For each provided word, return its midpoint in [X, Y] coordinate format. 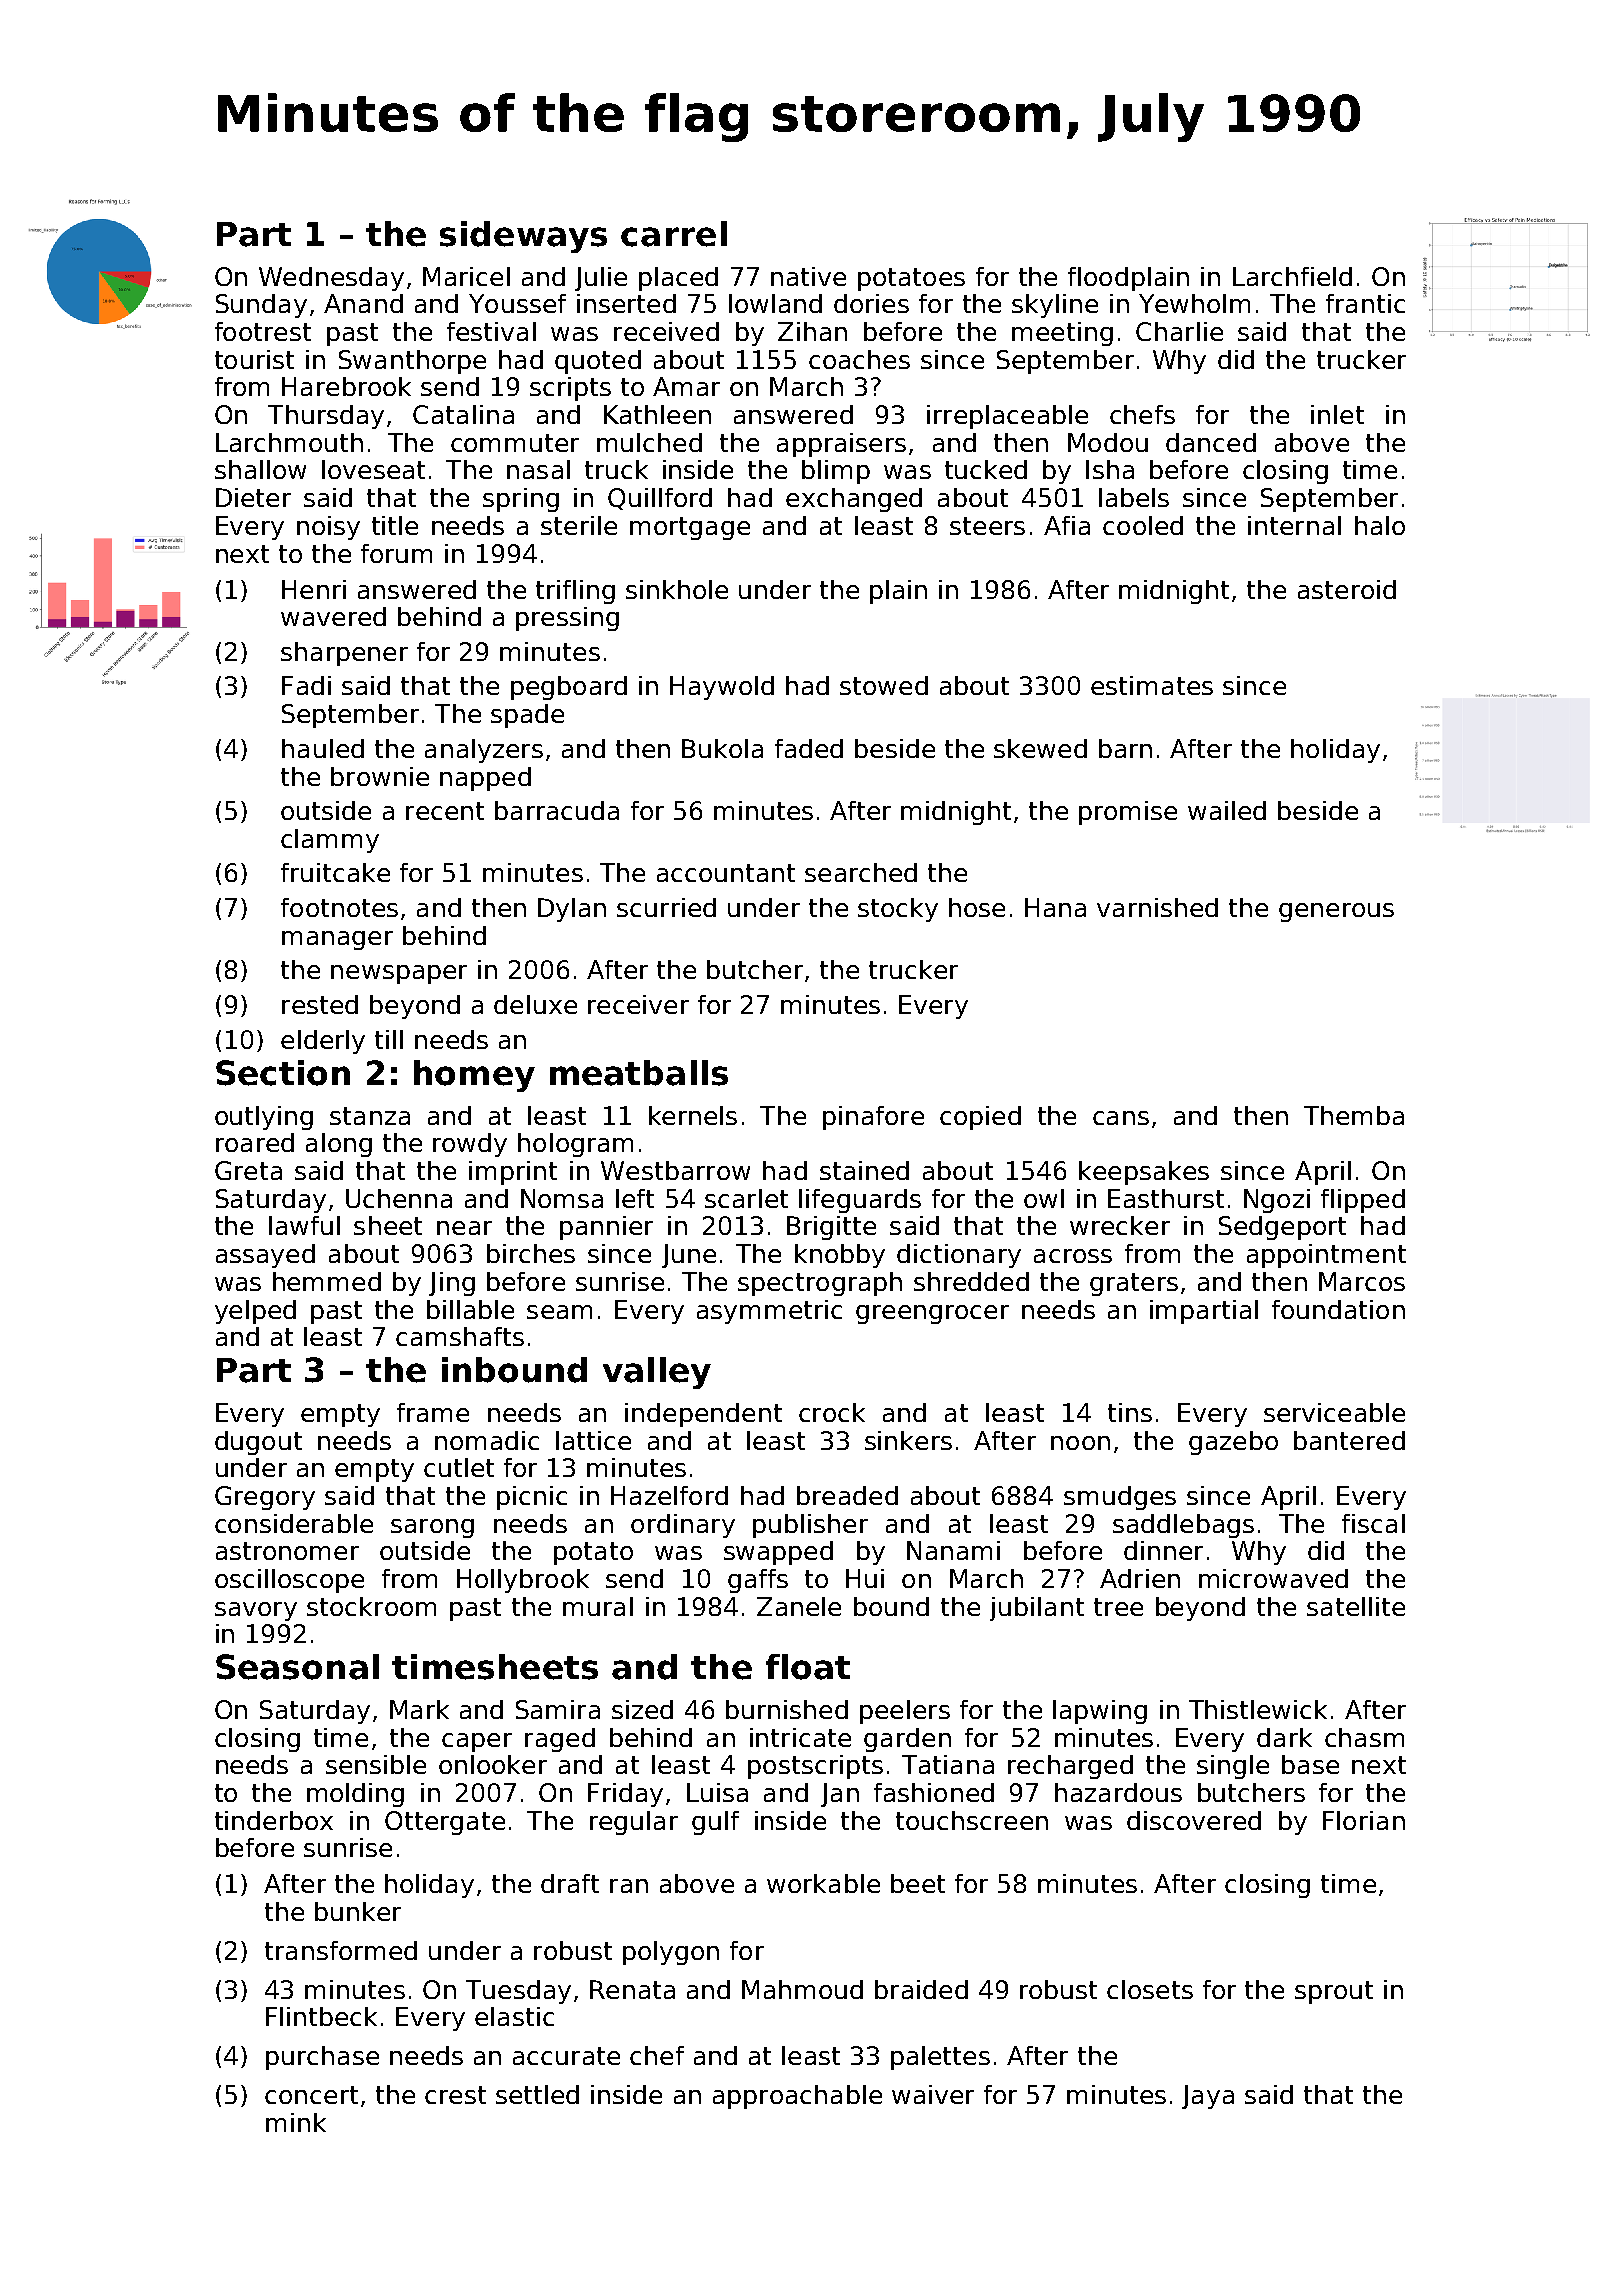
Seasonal [297, 1667]
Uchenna [399, 1198]
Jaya [1208, 2097]
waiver [933, 2094]
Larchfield [1292, 276]
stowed [884, 685]
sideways [523, 237]
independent [703, 1415]
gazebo [1233, 1443]
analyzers [484, 751]
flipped [1363, 1201]
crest [455, 2095]
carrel [674, 234]
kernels [693, 1115]
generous [1336, 912]
